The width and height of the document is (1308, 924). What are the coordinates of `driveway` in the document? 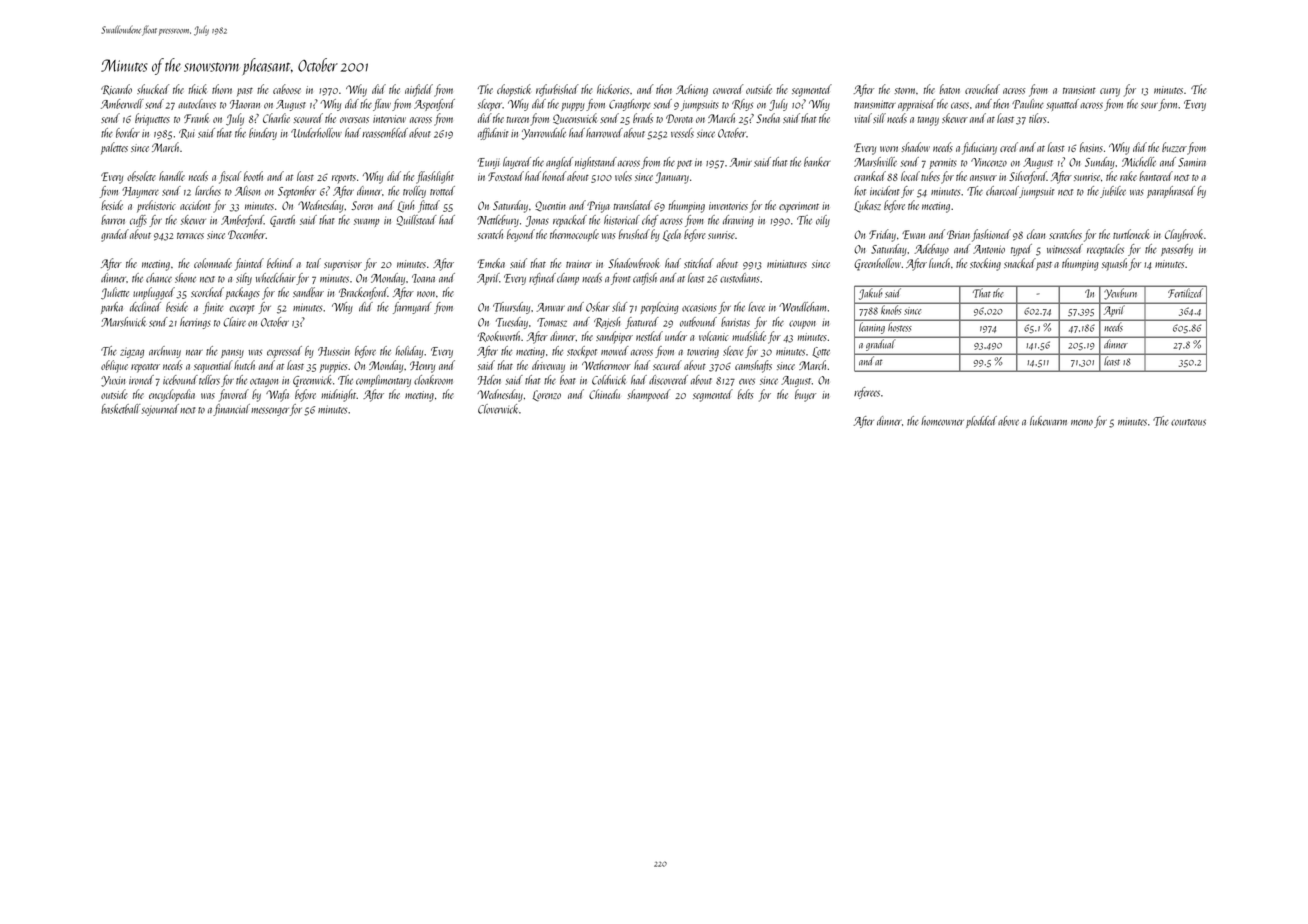 It's located at (548, 366).
